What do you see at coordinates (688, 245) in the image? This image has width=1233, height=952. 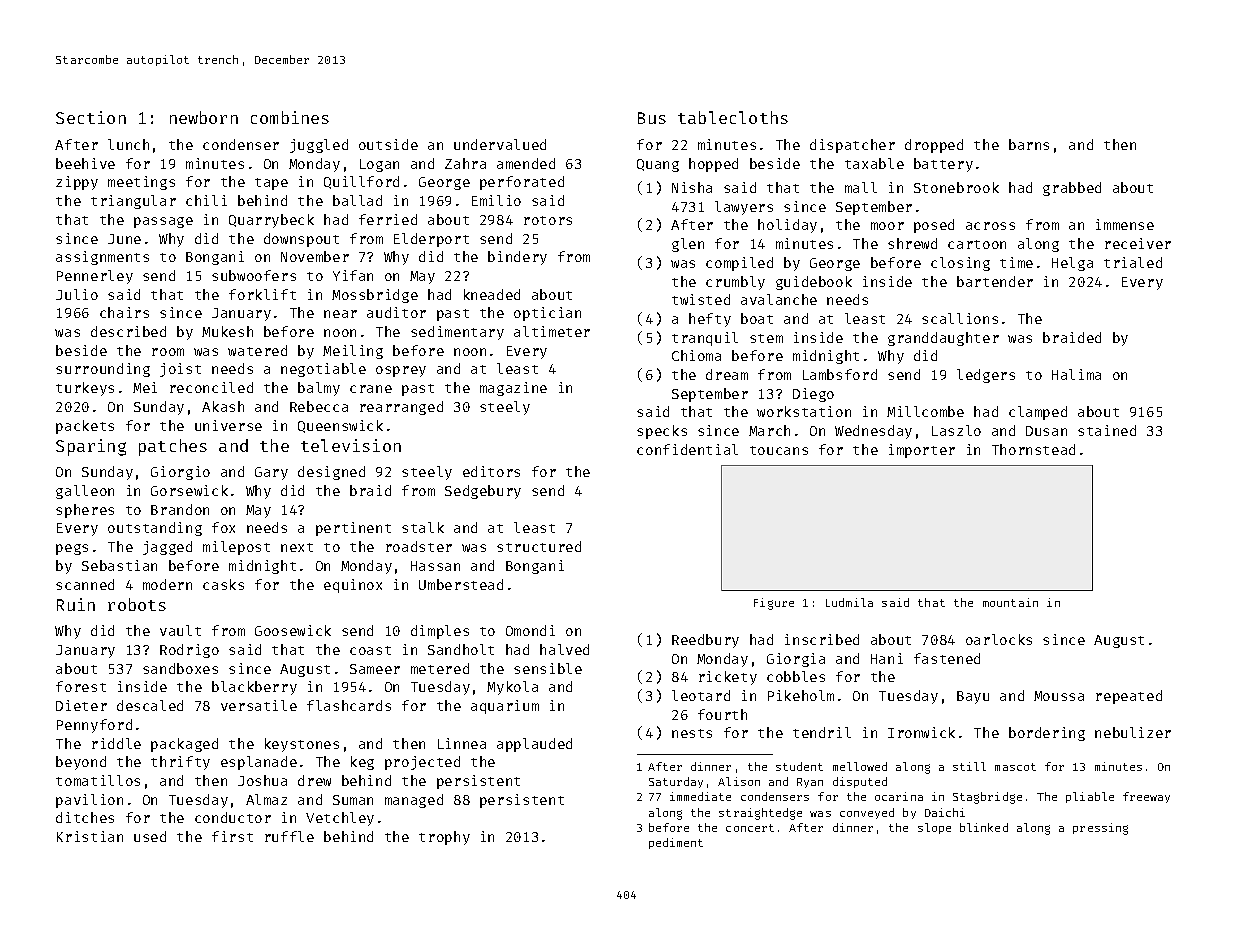 I see `glen` at bounding box center [688, 245].
